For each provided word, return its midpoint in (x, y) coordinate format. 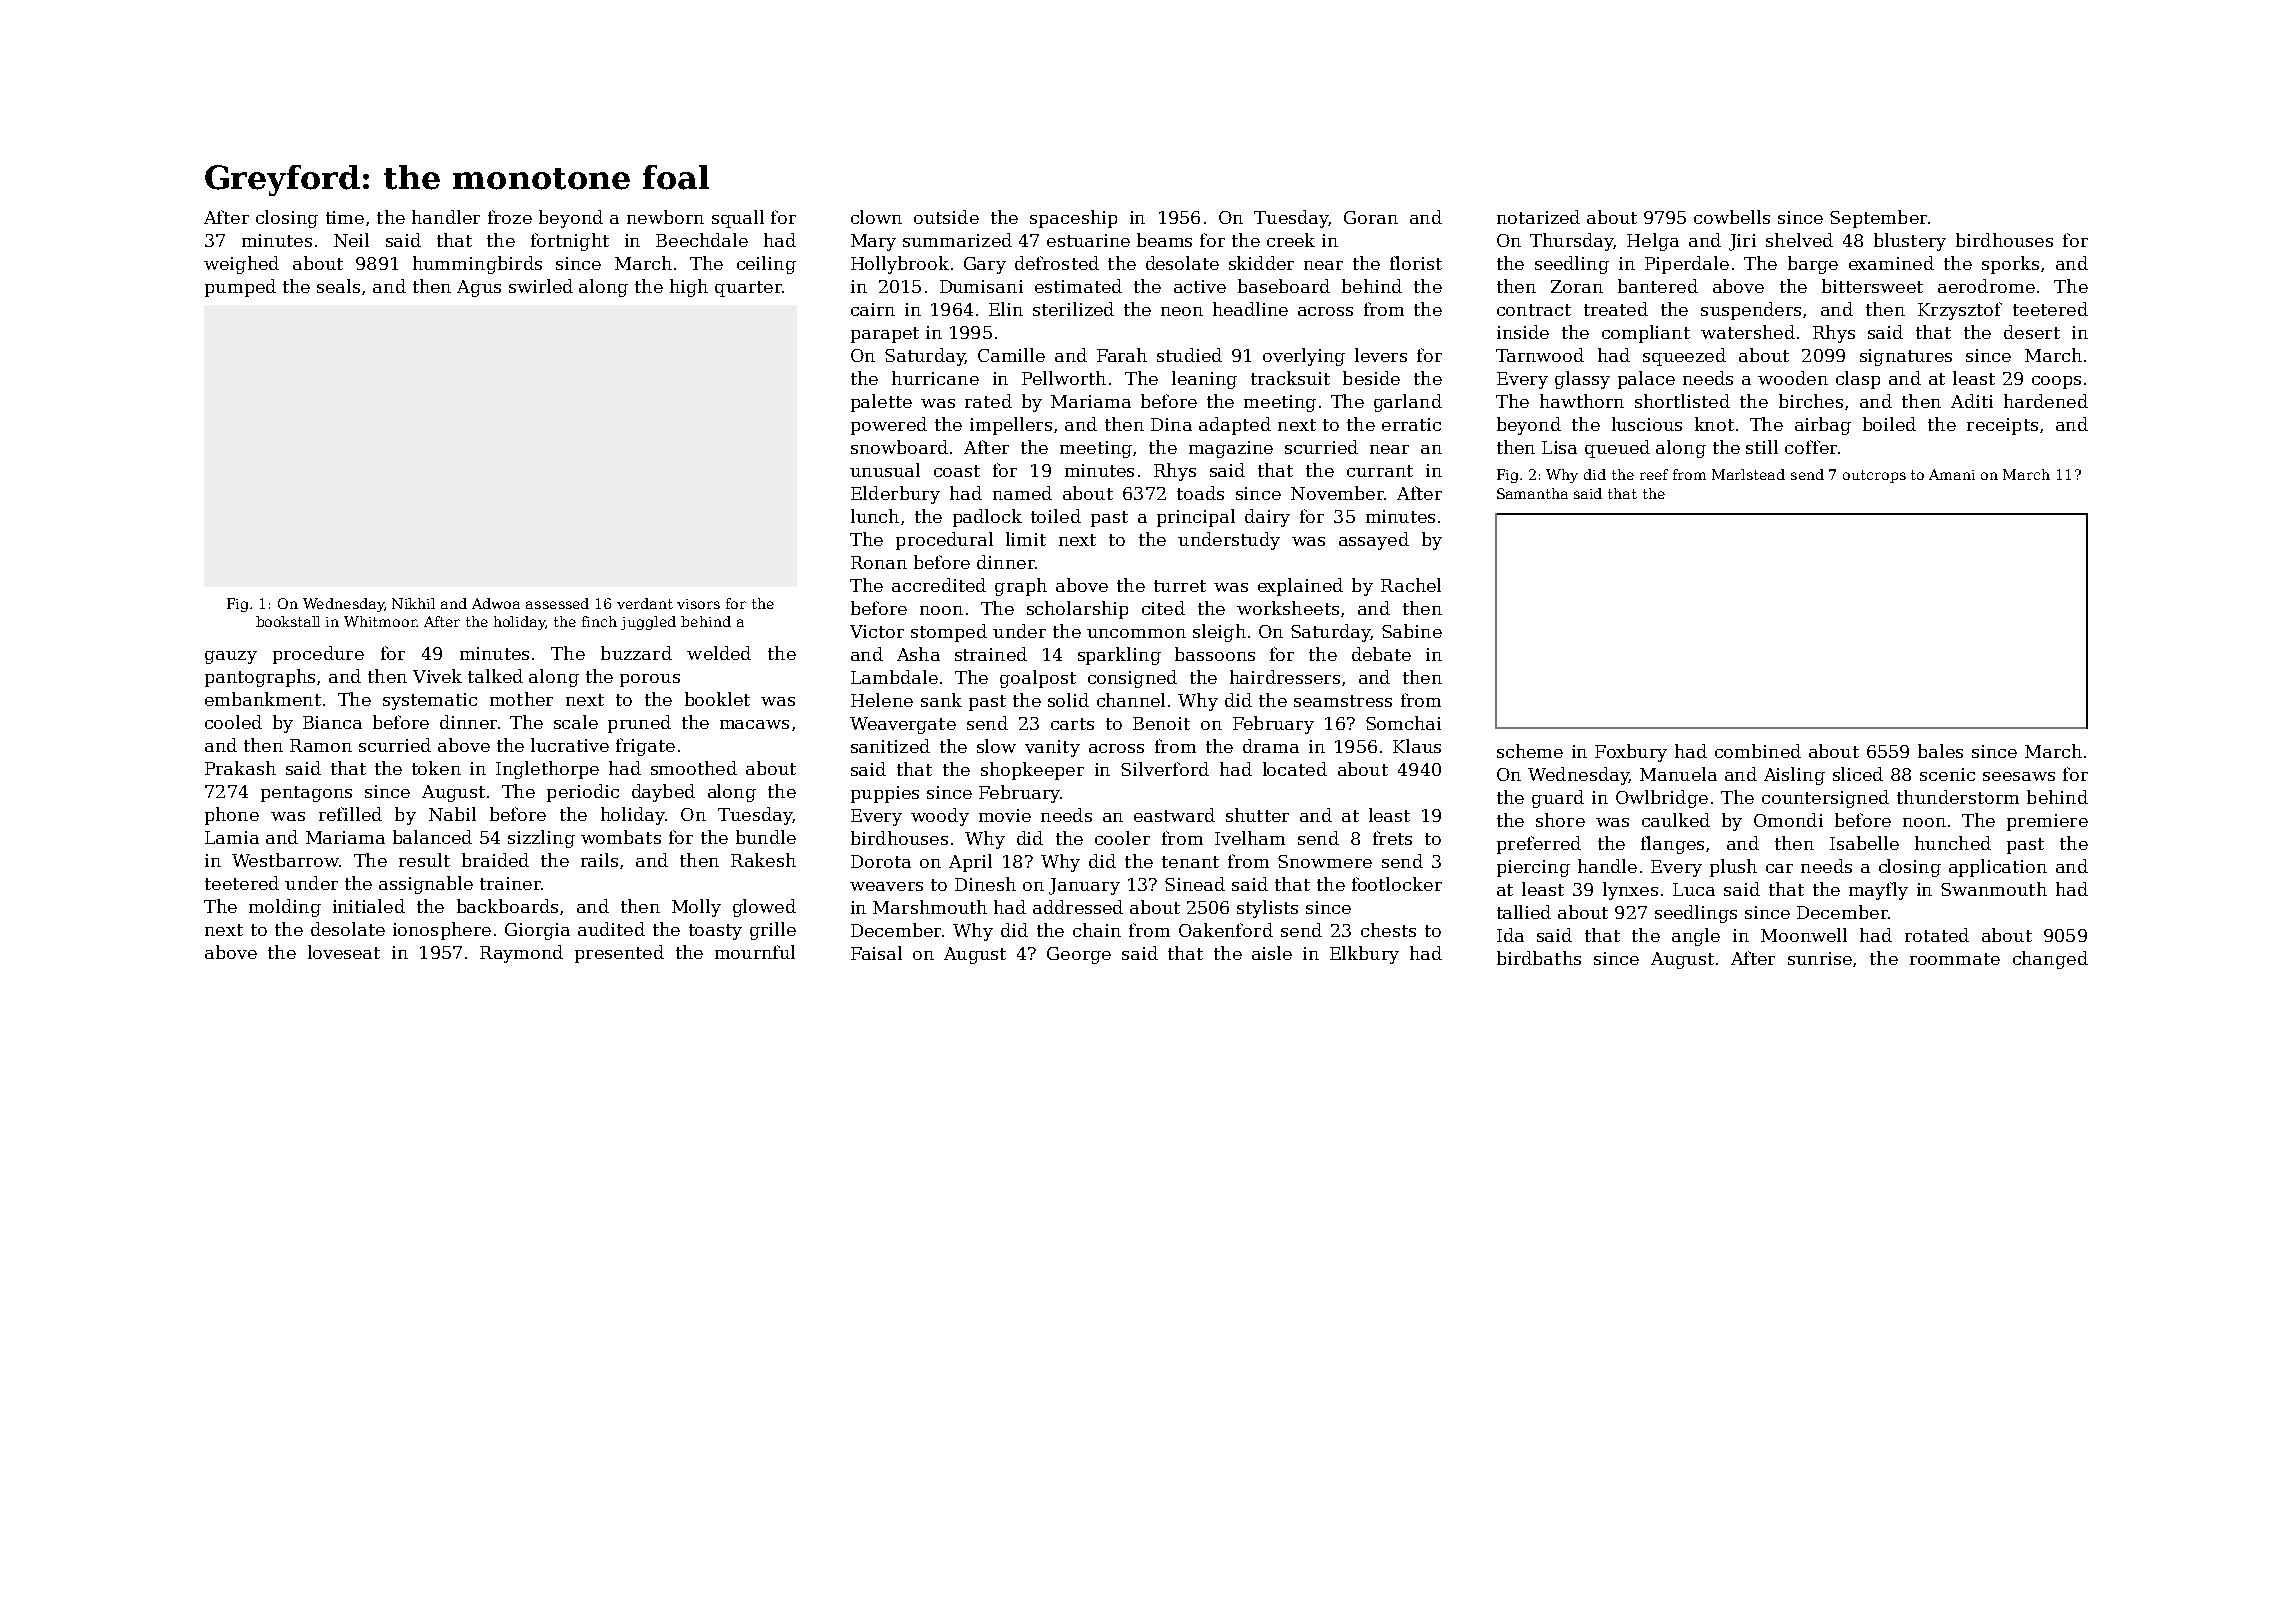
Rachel (1411, 585)
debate (1381, 654)
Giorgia (537, 931)
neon (1182, 311)
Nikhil (413, 603)
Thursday (1571, 242)
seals (338, 286)
